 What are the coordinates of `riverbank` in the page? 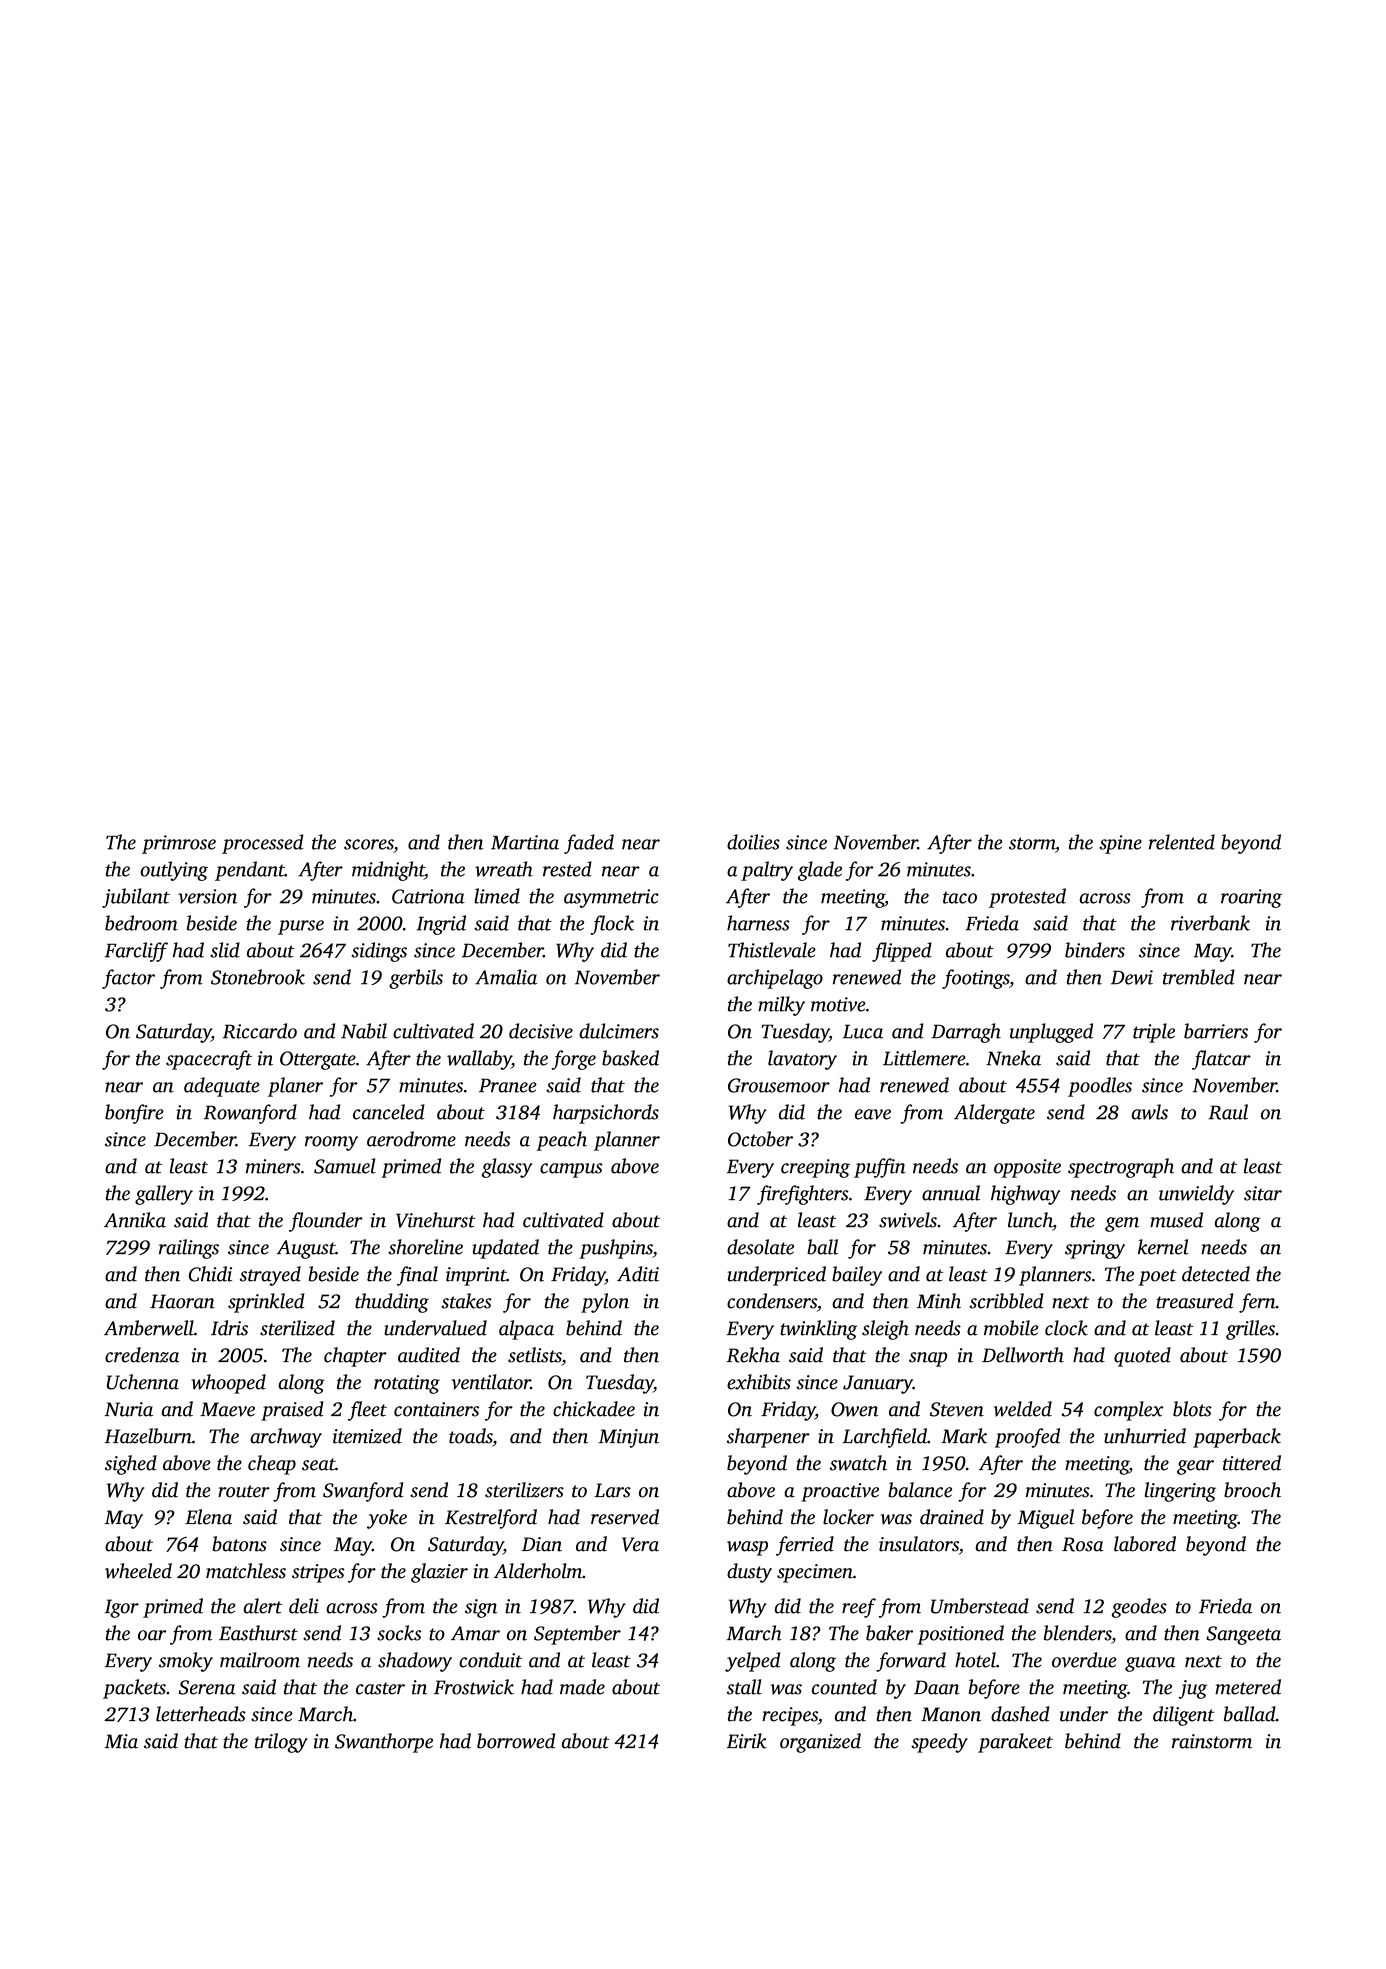 It's located at (1210, 923).
